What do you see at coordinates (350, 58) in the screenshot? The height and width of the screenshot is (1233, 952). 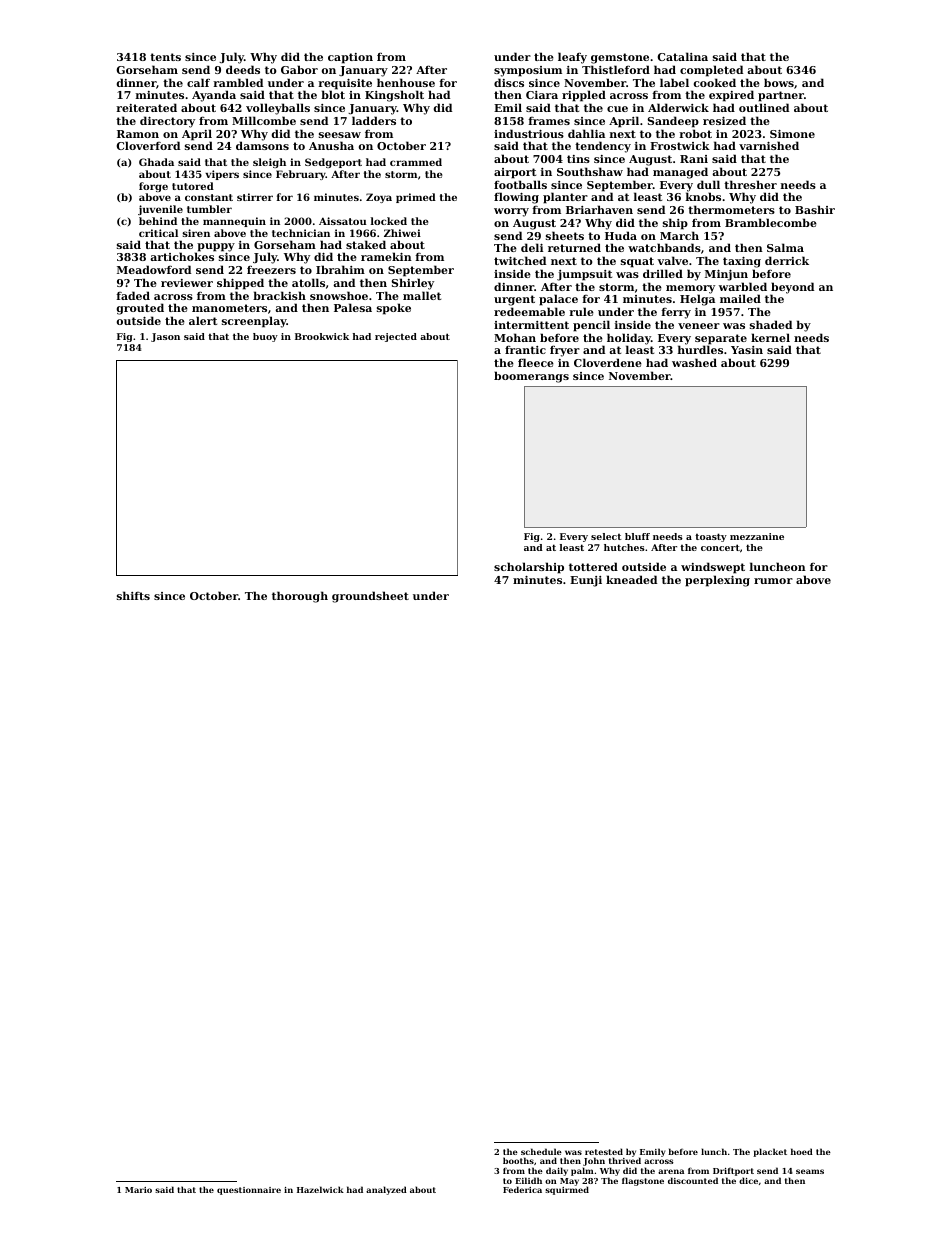 I see `caption` at bounding box center [350, 58].
